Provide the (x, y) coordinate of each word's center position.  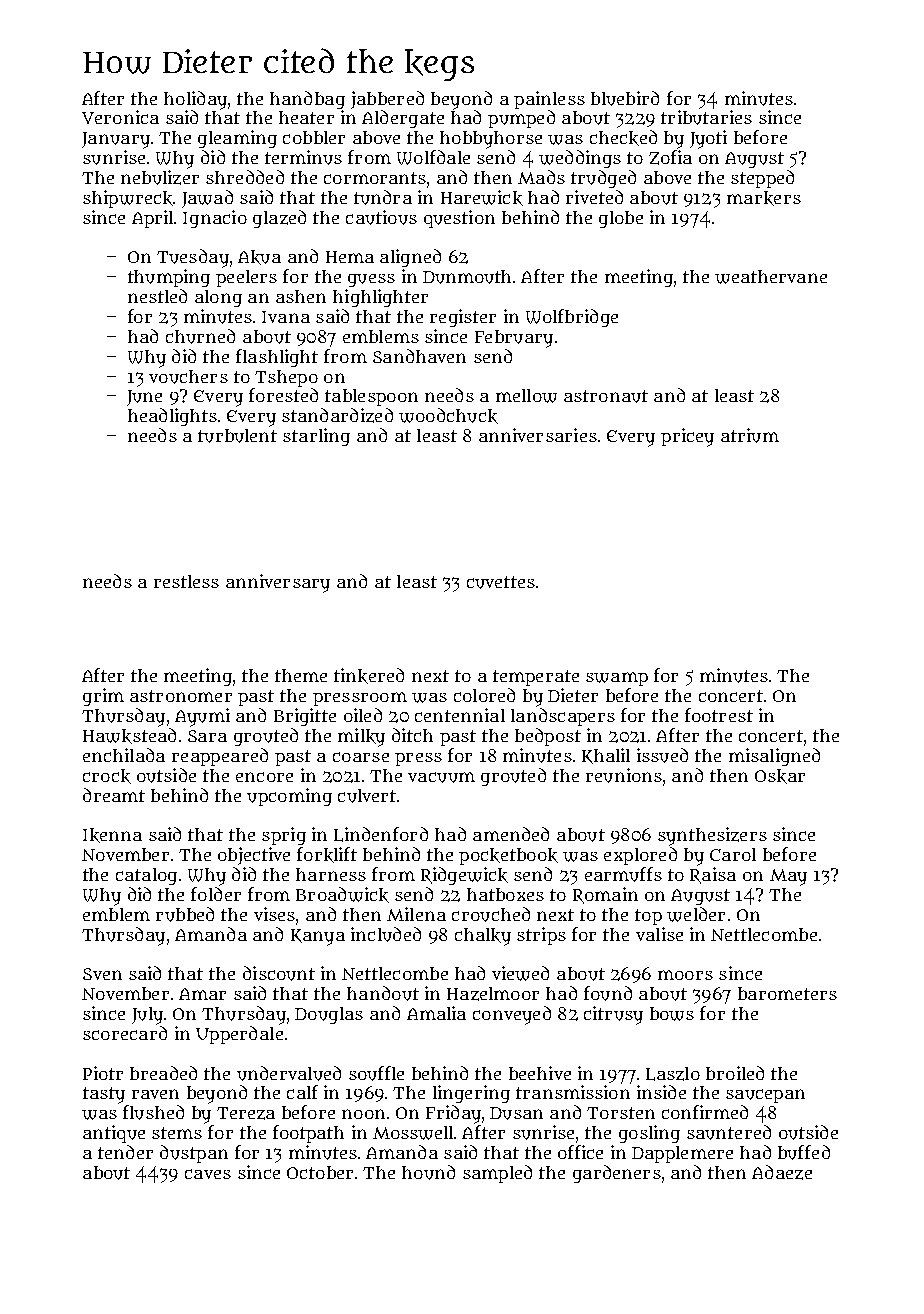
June (144, 398)
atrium (750, 435)
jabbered (387, 100)
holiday (195, 100)
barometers (787, 993)
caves (208, 1174)
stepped (762, 179)
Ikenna (112, 835)
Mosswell (413, 1133)
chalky (483, 937)
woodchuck (448, 416)
